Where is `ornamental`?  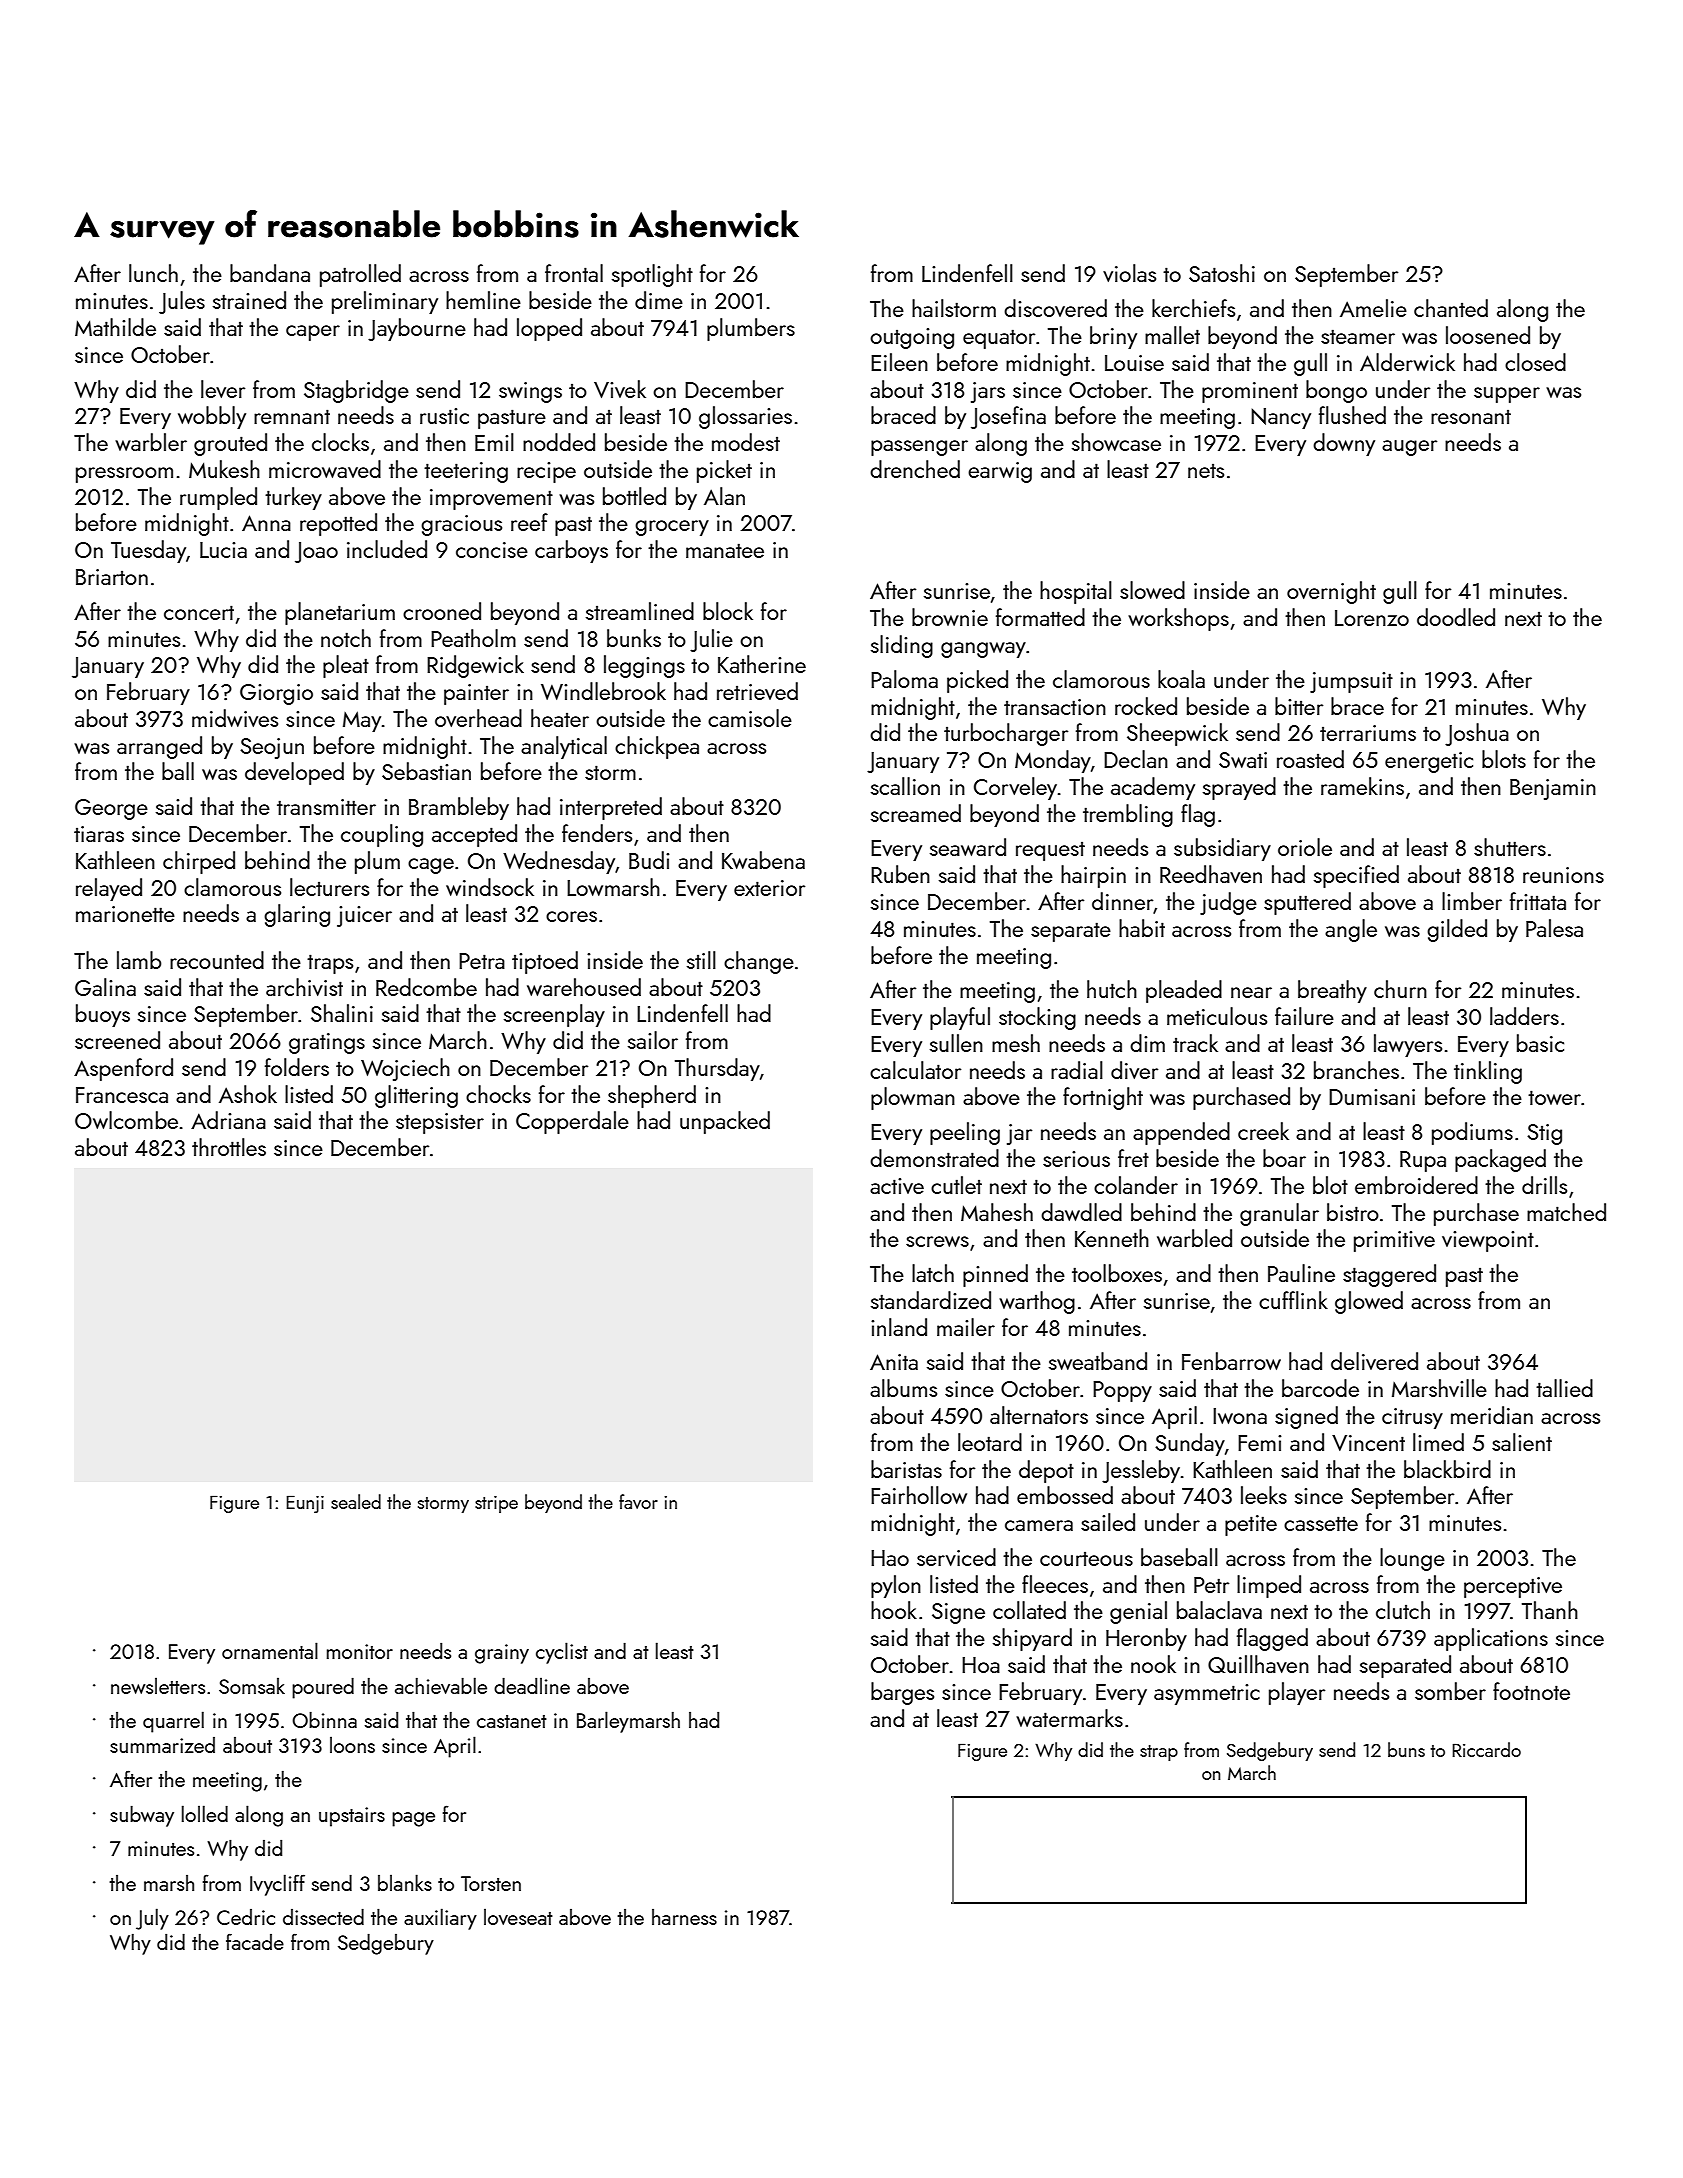
ornamental is located at coordinates (270, 1650).
